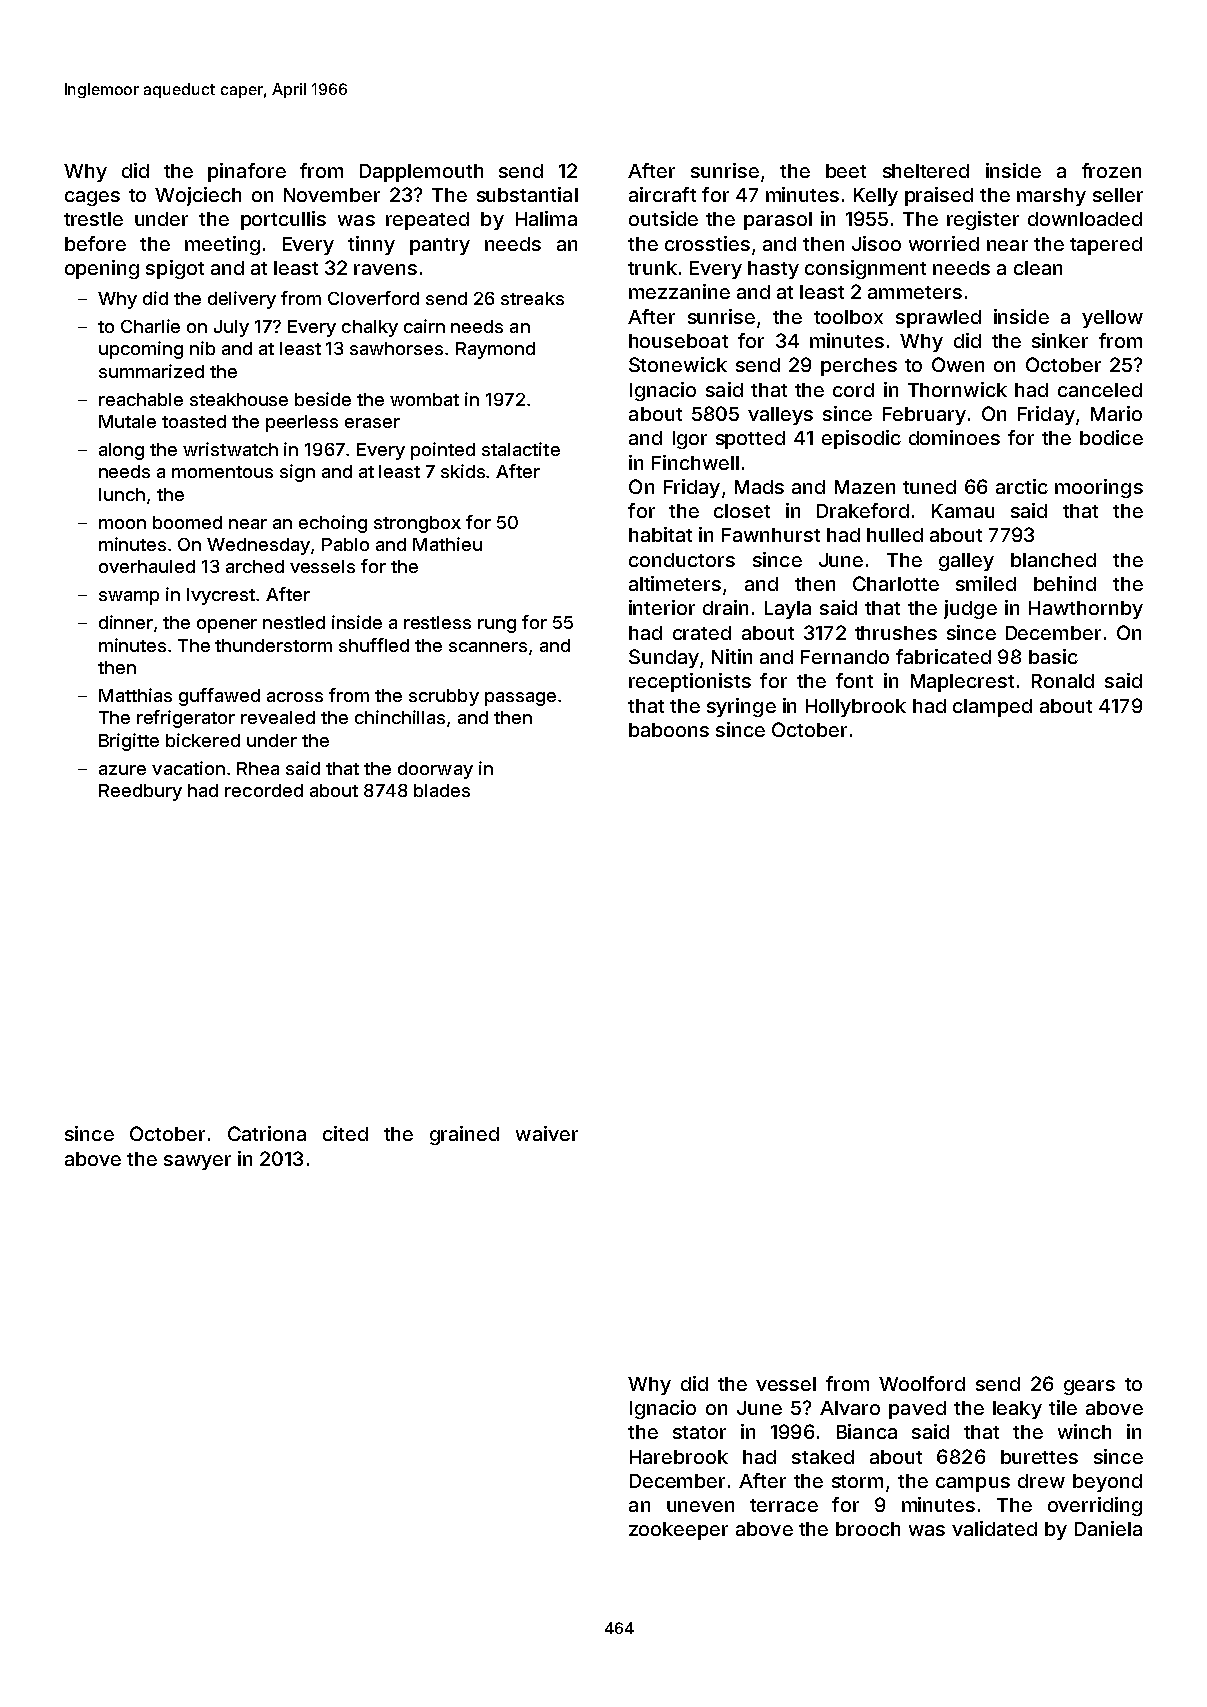 This image has width=1207, height=1707. Describe the element at coordinates (121, 451) in the image. I see `along` at that location.
